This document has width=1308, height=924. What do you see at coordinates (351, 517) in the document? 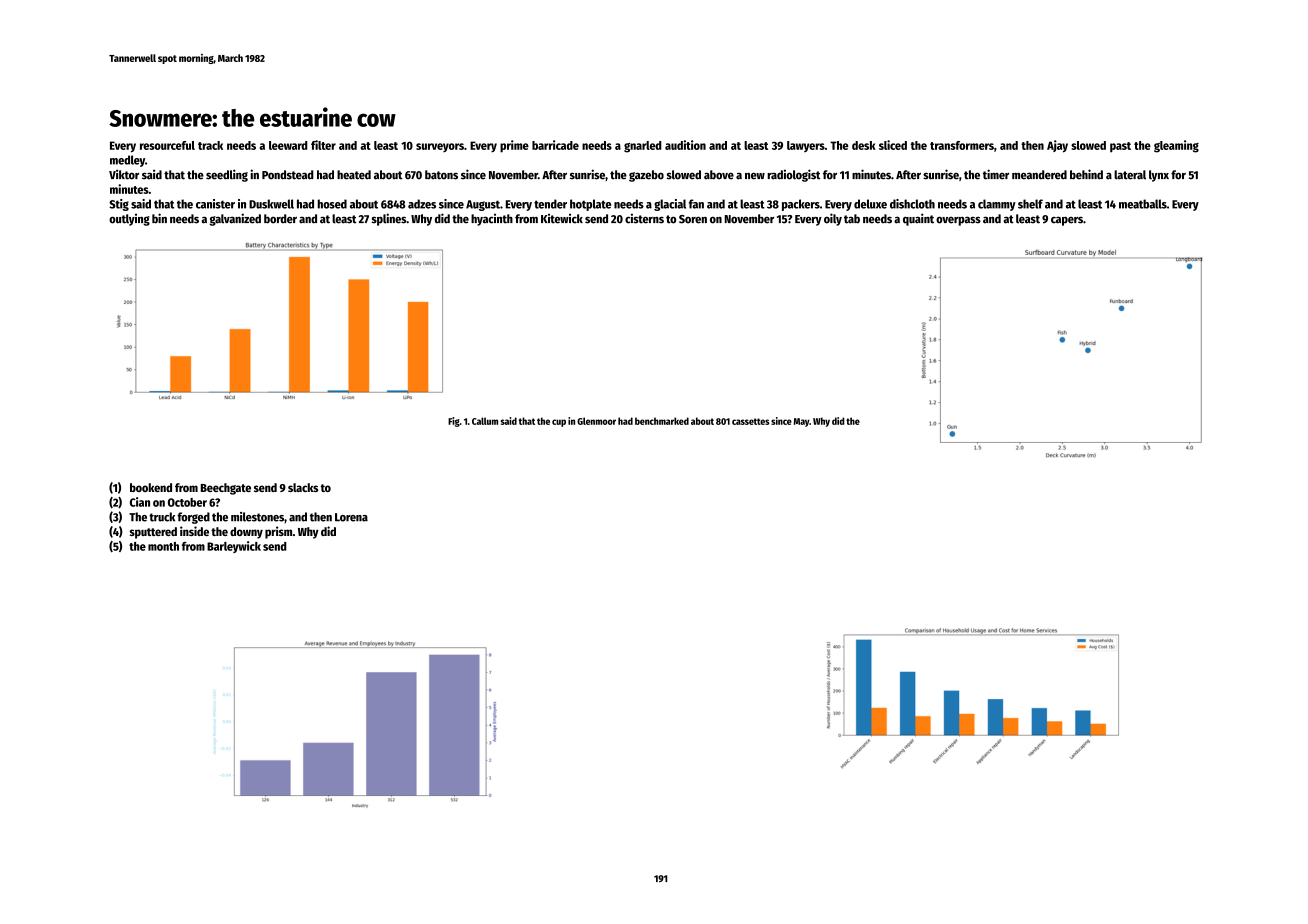
I see `Lorena` at bounding box center [351, 517].
